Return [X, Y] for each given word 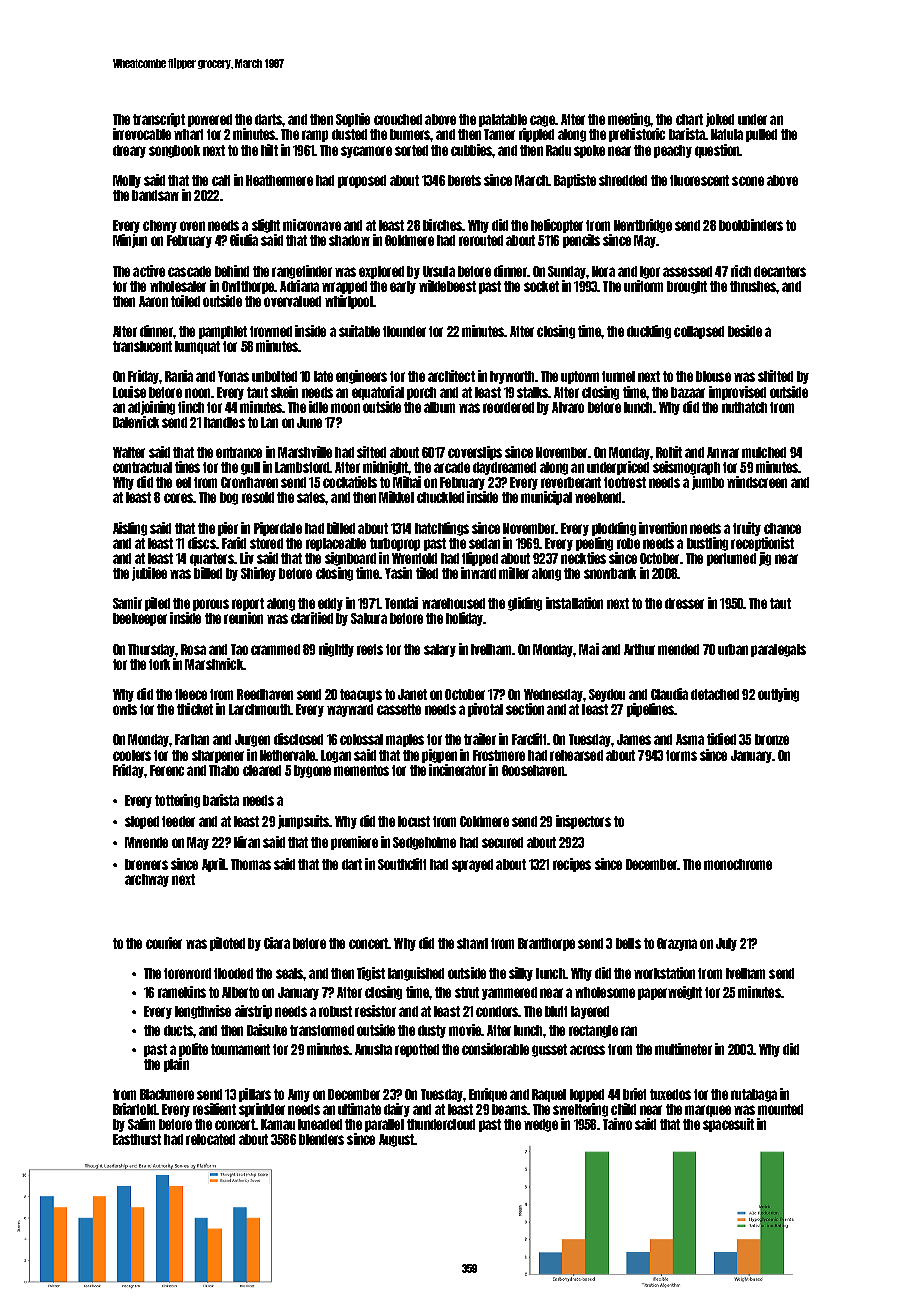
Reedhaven [265, 694]
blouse [713, 376]
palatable [503, 120]
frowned [271, 331]
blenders [321, 1139]
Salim [141, 1124]
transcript [159, 120]
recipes [572, 865]
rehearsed [576, 755]
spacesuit [728, 1125]
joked [720, 120]
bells [628, 943]
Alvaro [568, 407]
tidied [721, 739]
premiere [354, 843]
